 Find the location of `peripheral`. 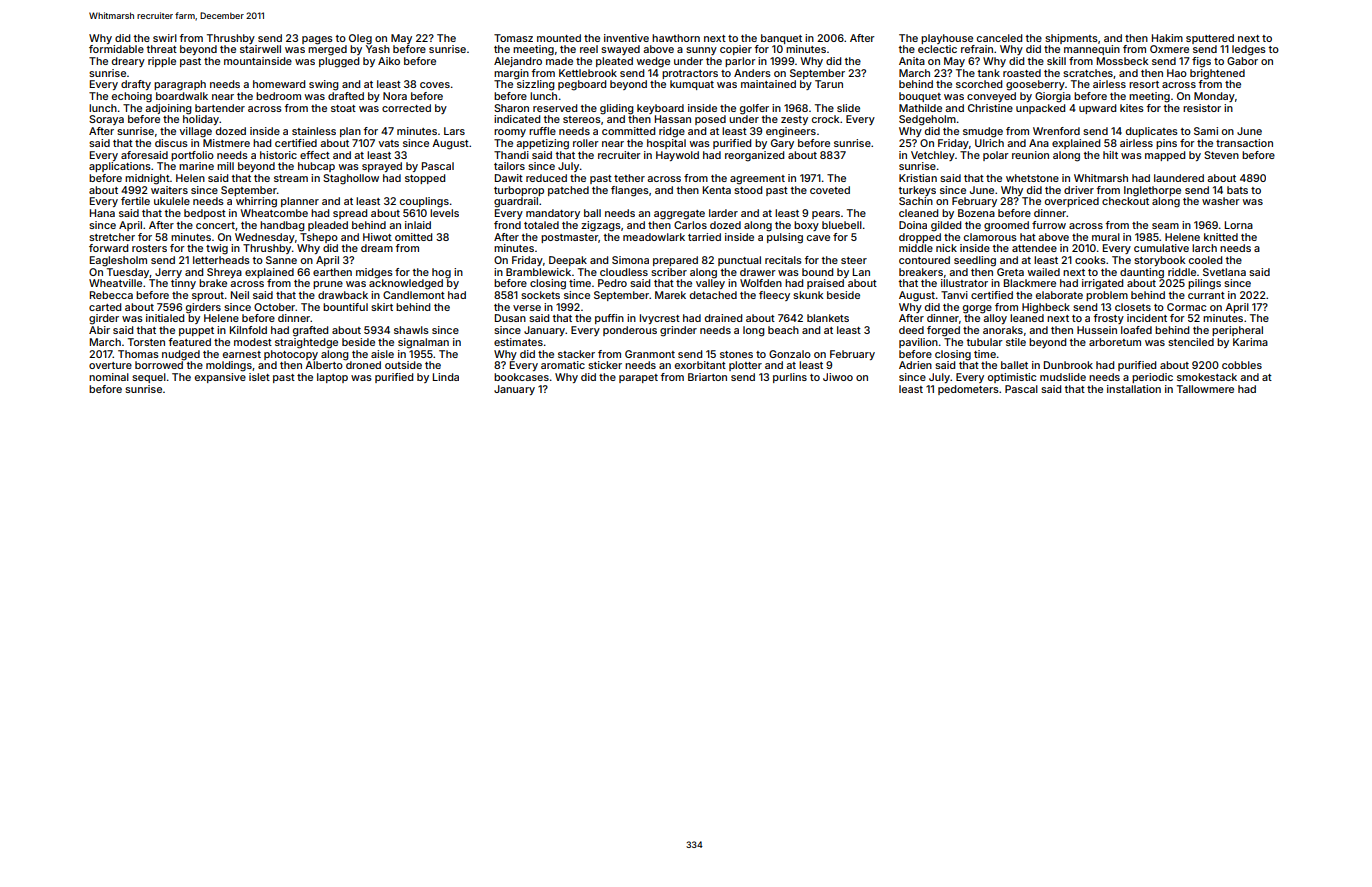

peripheral is located at coordinates (1237, 331).
